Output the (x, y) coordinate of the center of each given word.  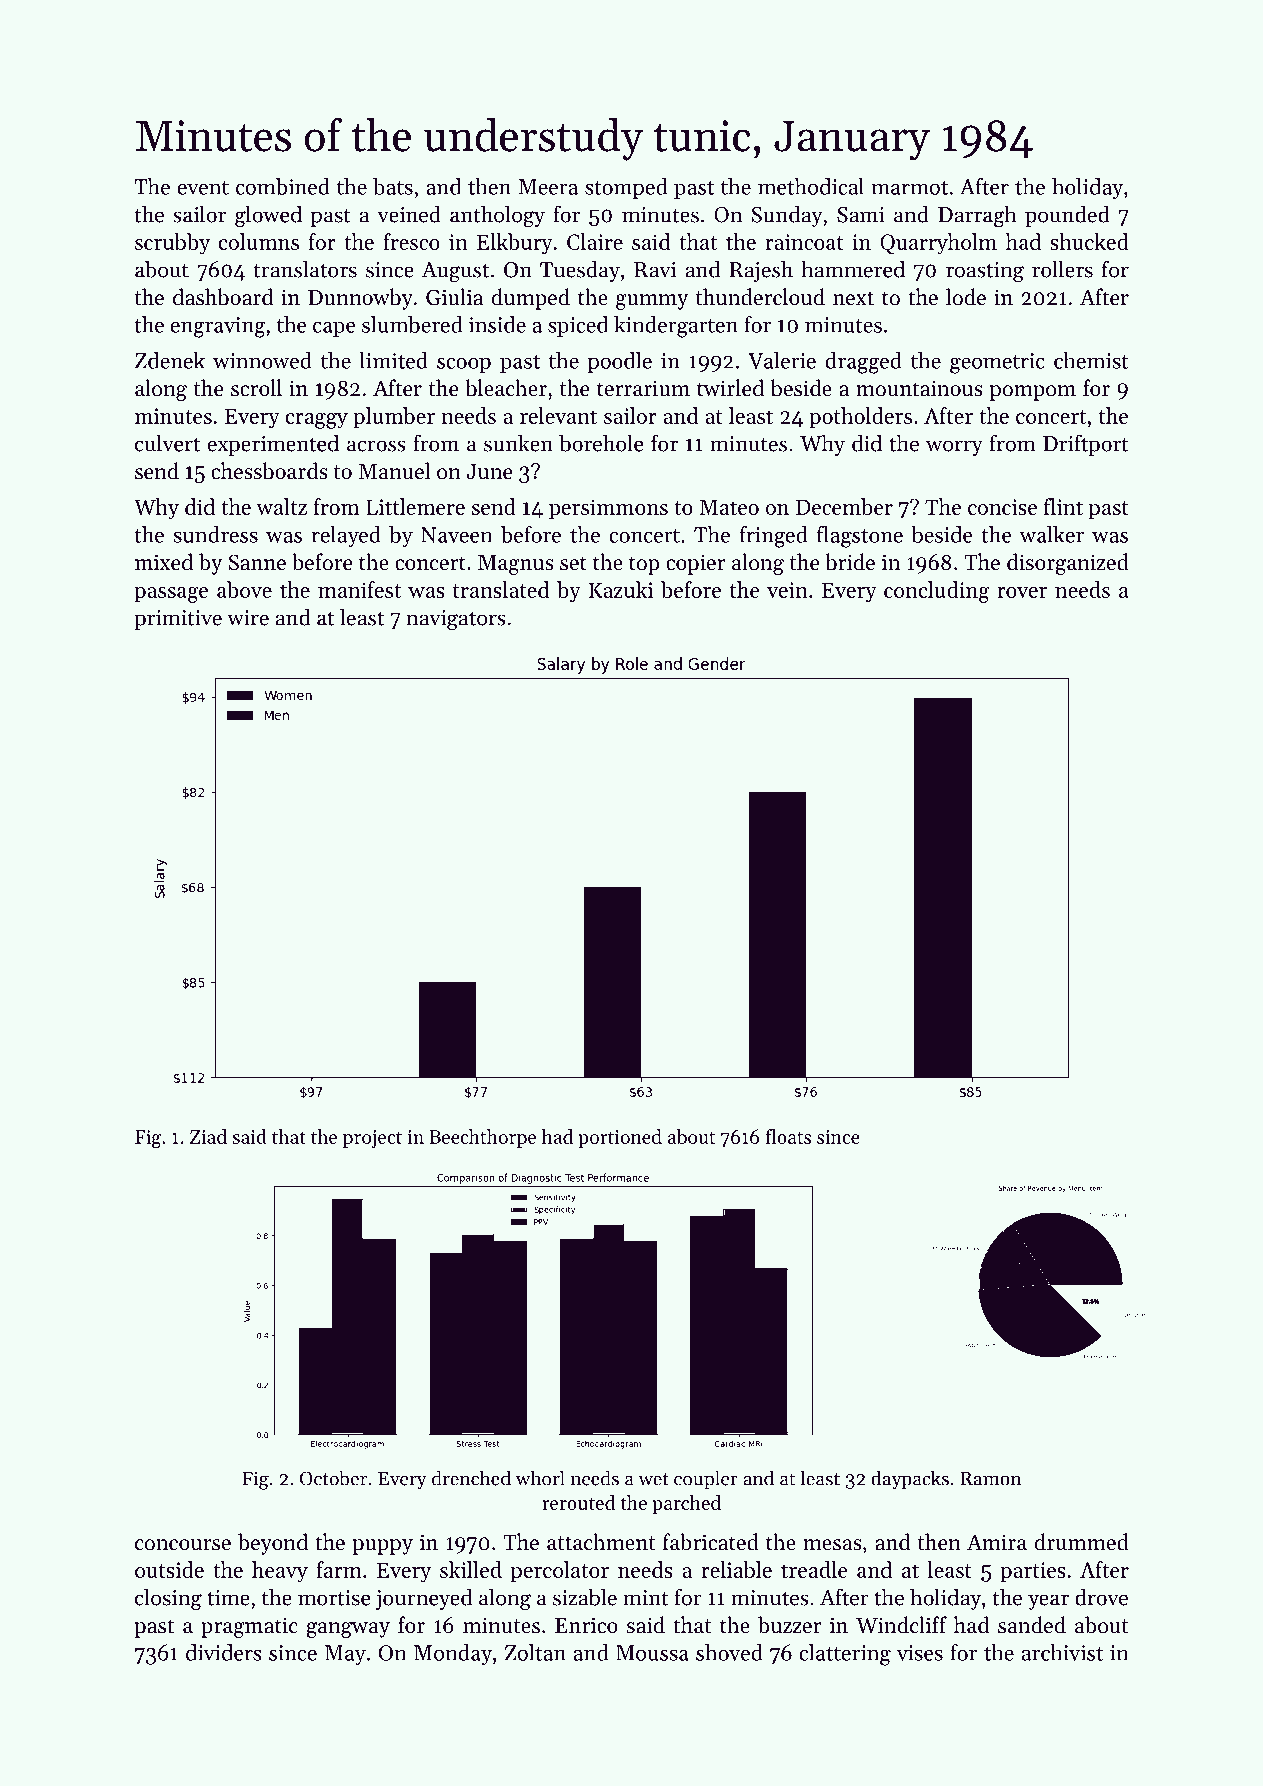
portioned (620, 1138)
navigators (456, 620)
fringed (773, 537)
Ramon (990, 1479)
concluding (937, 592)
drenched (471, 1478)
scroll (256, 388)
